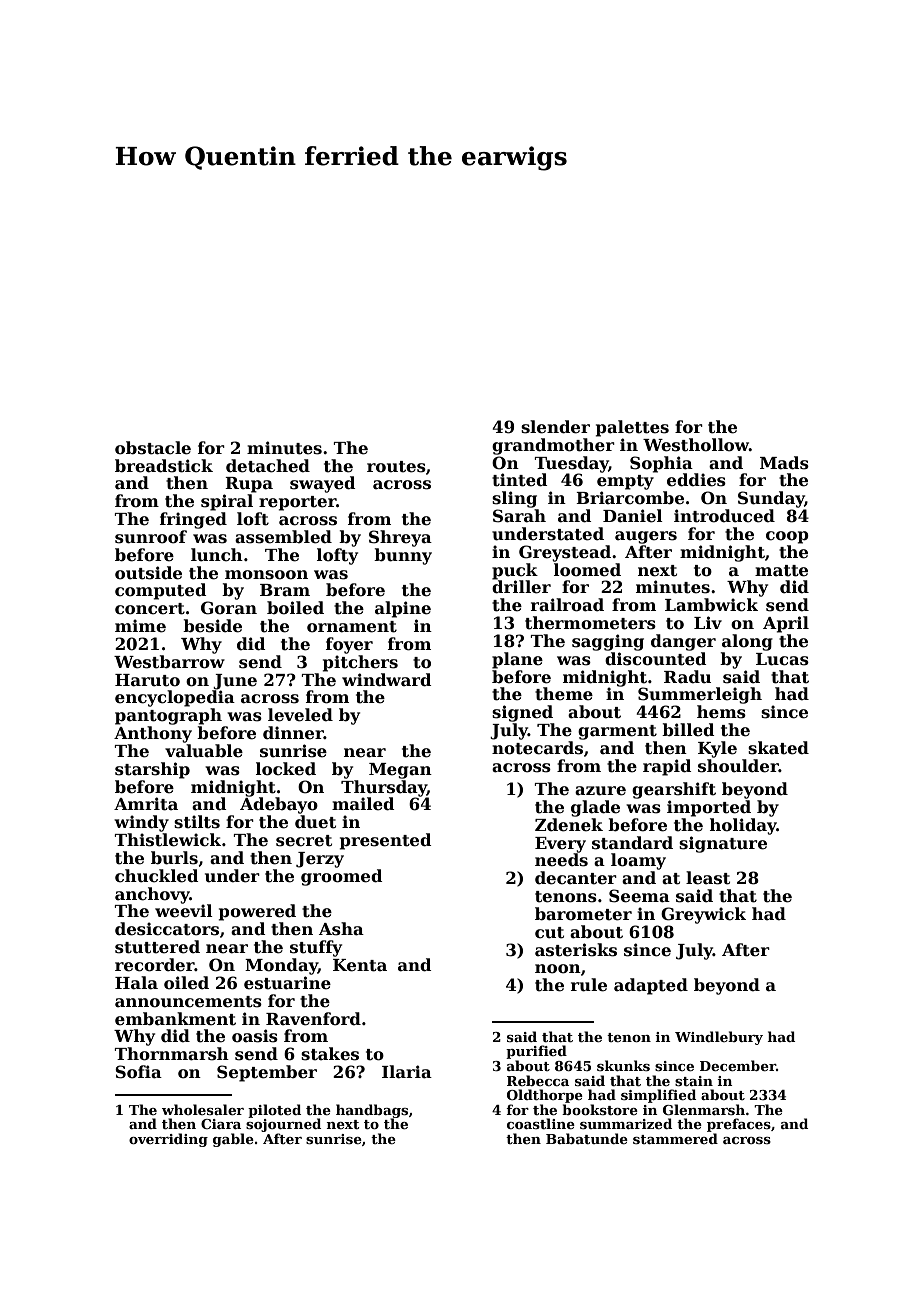 Image resolution: width=924 pixels, height=1311 pixels. What do you see at coordinates (771, 499) in the page?
I see `Sunday` at bounding box center [771, 499].
